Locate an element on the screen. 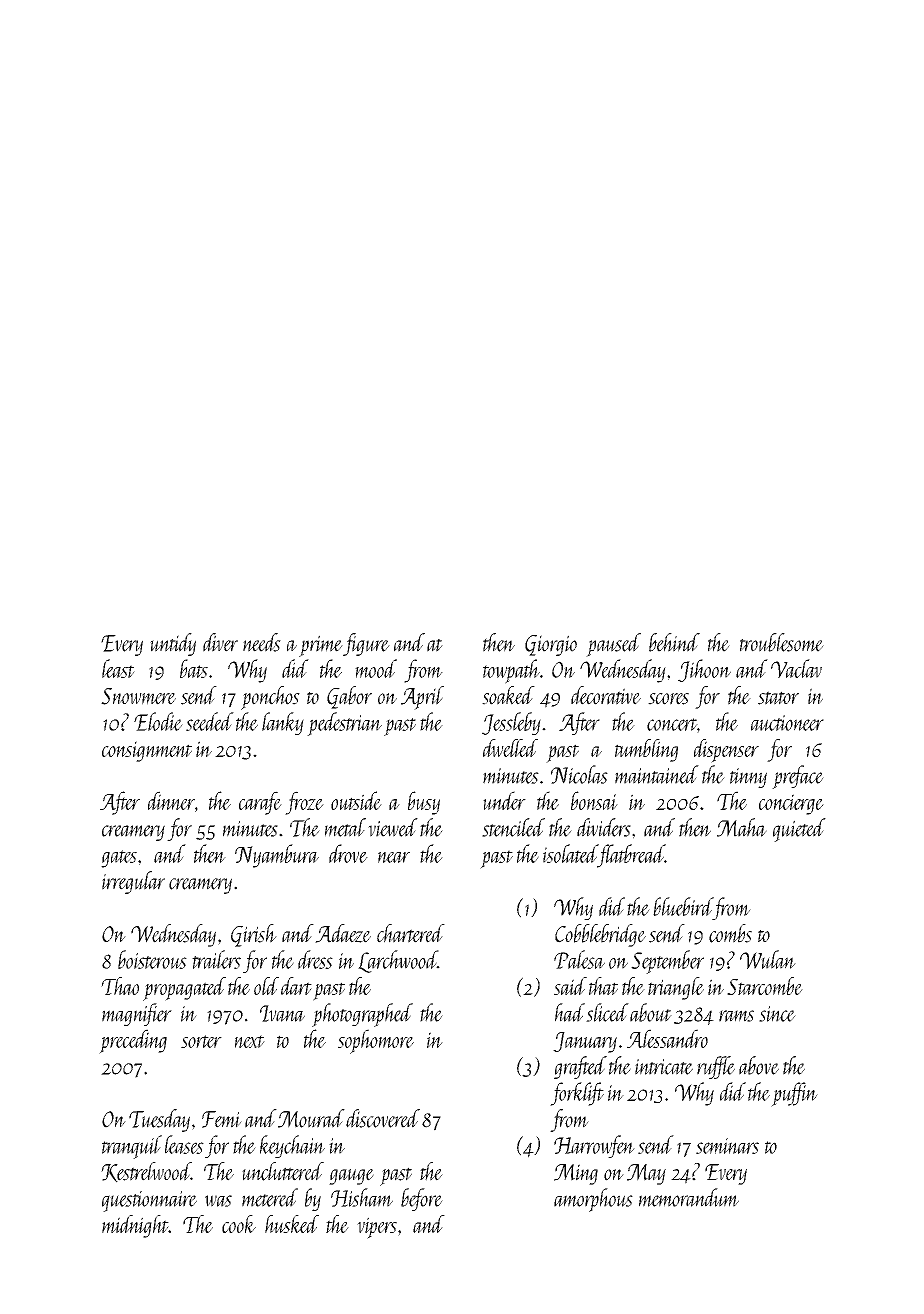 This screenshot has height=1314, width=924. September is located at coordinates (667, 962).
